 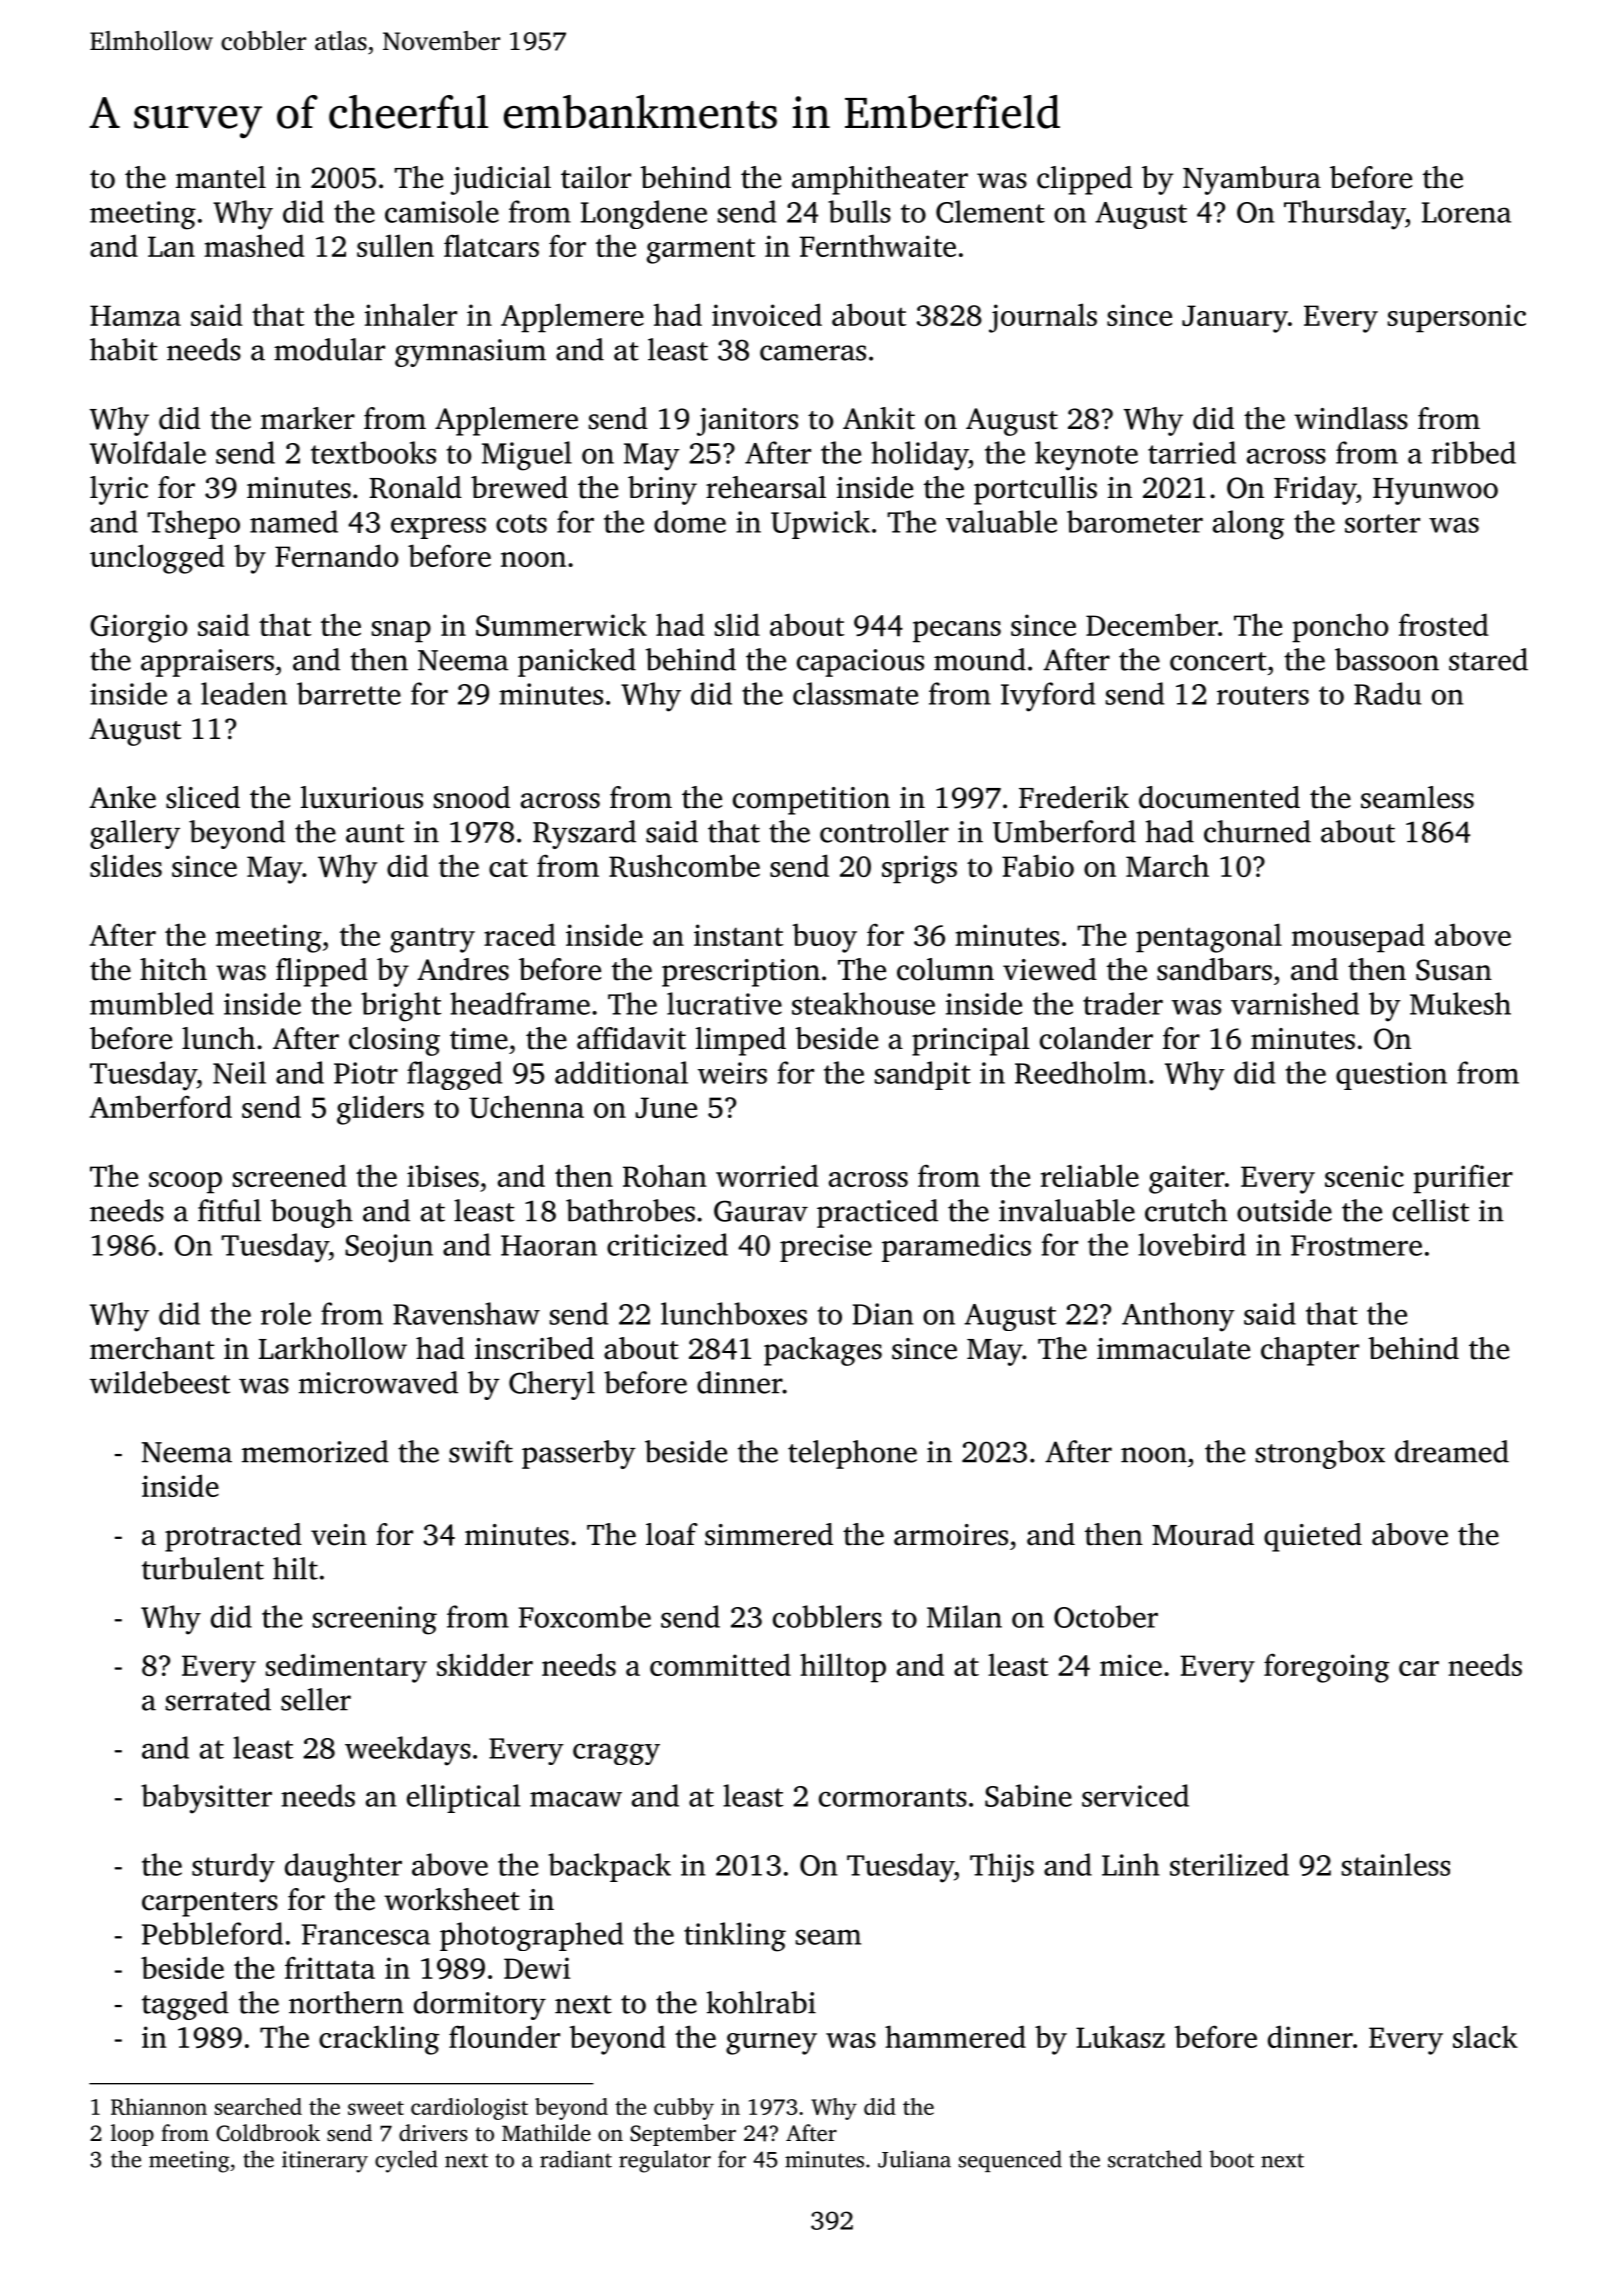 I want to click on sandpit, so click(x=923, y=1075).
